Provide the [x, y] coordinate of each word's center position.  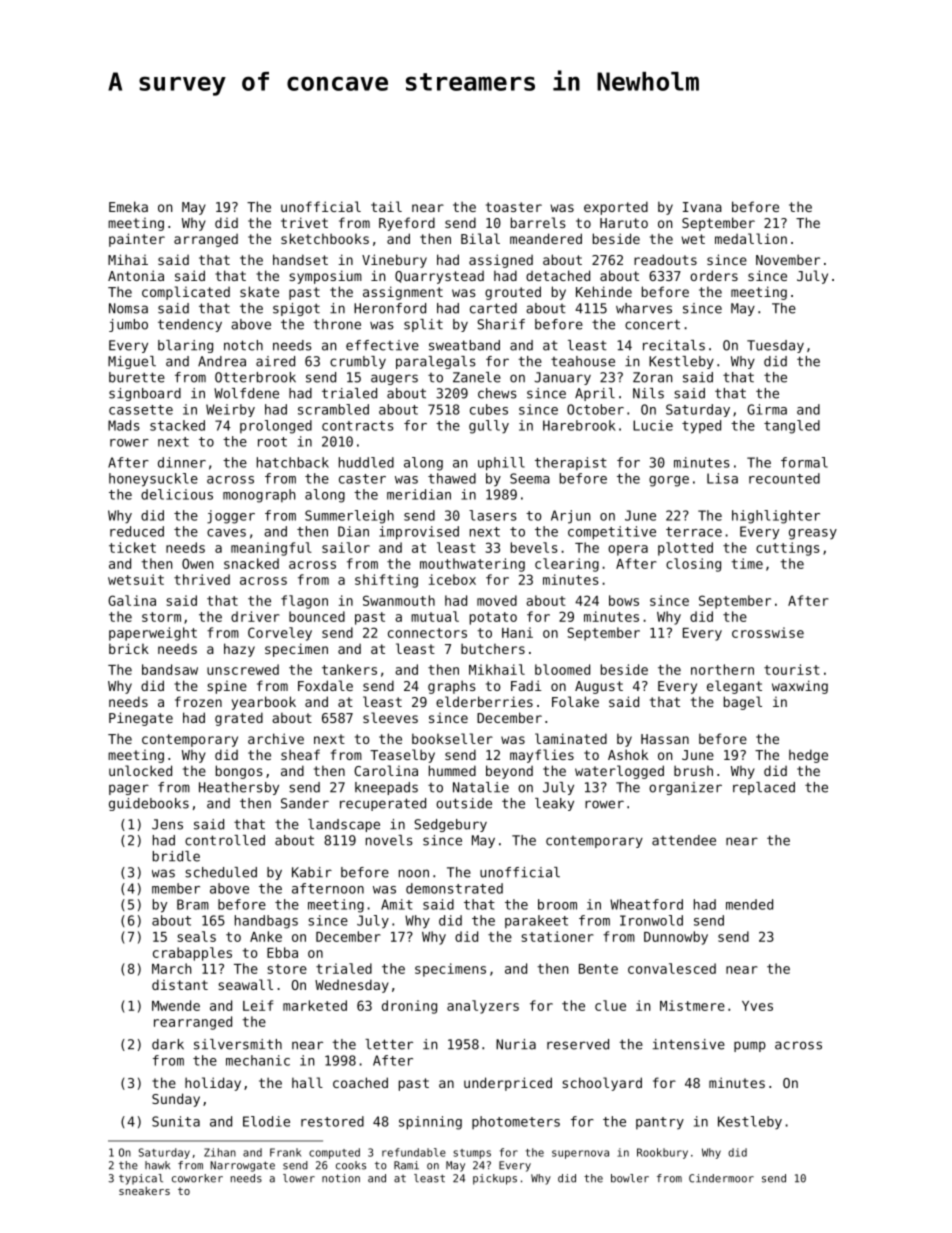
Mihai [128, 259]
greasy [813, 534]
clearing [567, 565]
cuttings [788, 549]
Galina [132, 600]
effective [382, 345]
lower [299, 1178]
